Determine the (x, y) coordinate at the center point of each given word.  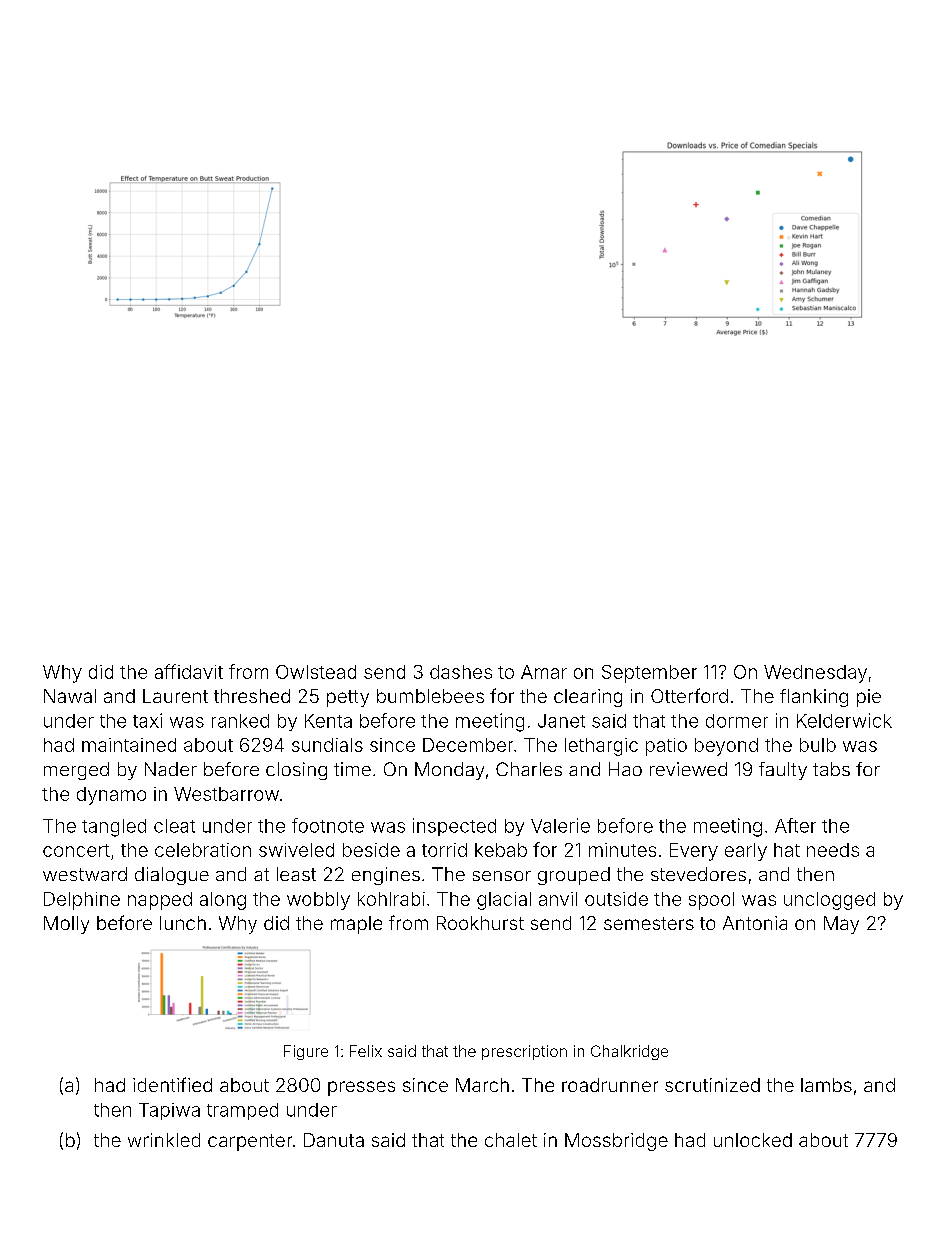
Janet (561, 721)
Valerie (560, 825)
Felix (366, 1051)
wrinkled (164, 1140)
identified (172, 1084)
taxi (147, 720)
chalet (511, 1140)
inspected (454, 827)
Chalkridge (629, 1052)
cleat (174, 826)
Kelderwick (844, 720)
